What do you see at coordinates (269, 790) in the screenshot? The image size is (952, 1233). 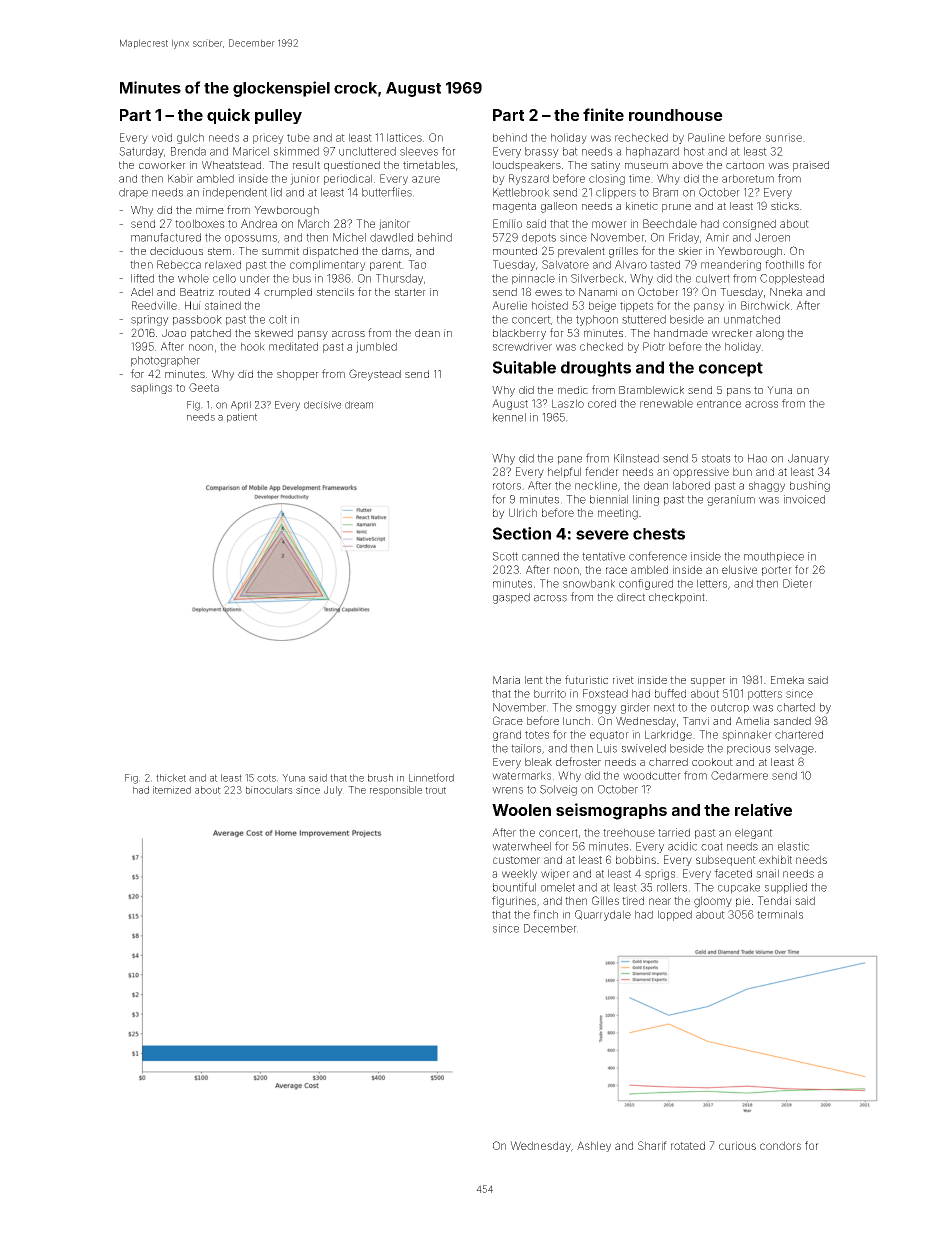 I see `binoculars` at bounding box center [269, 790].
